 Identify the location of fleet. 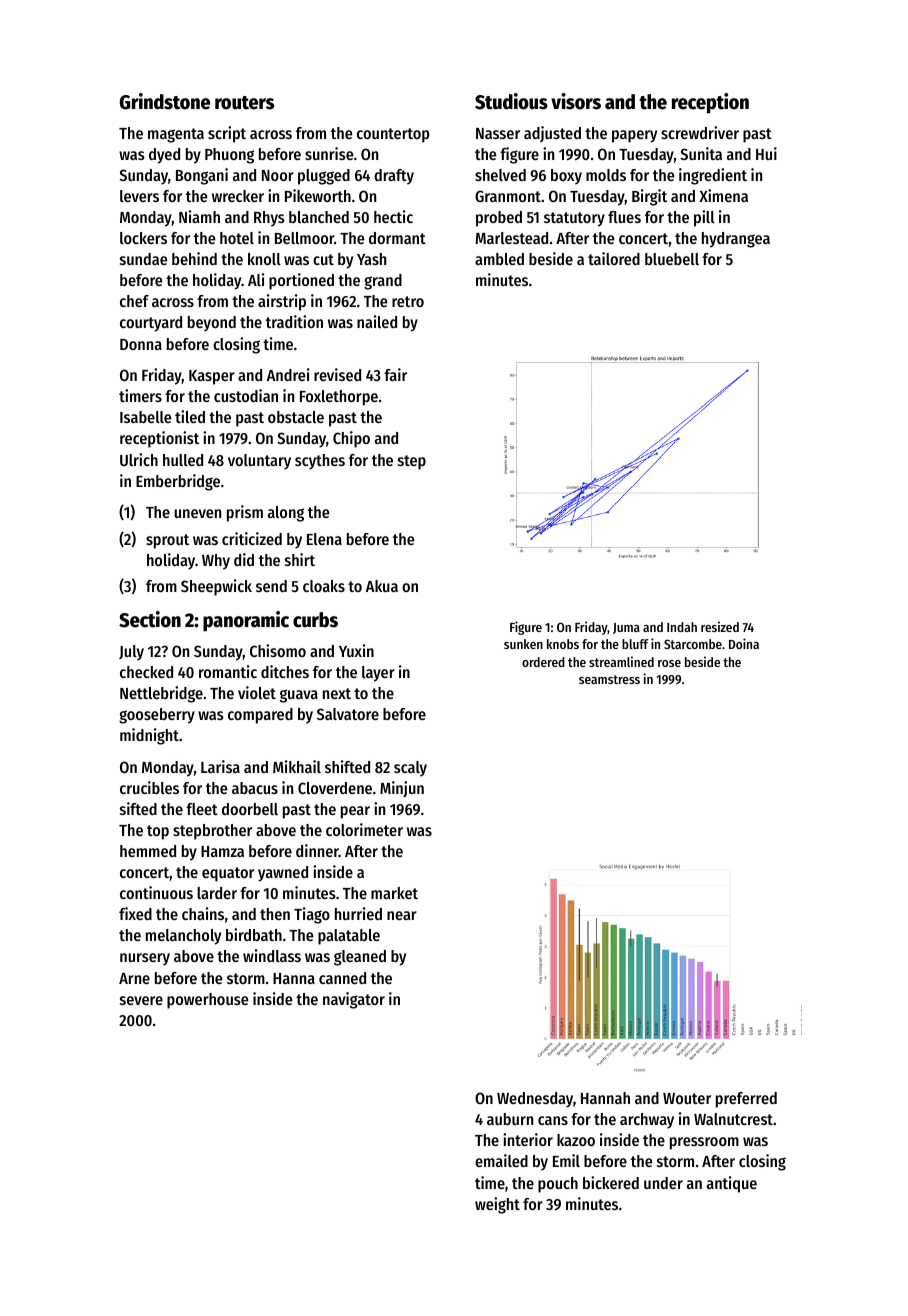
(202, 809).
